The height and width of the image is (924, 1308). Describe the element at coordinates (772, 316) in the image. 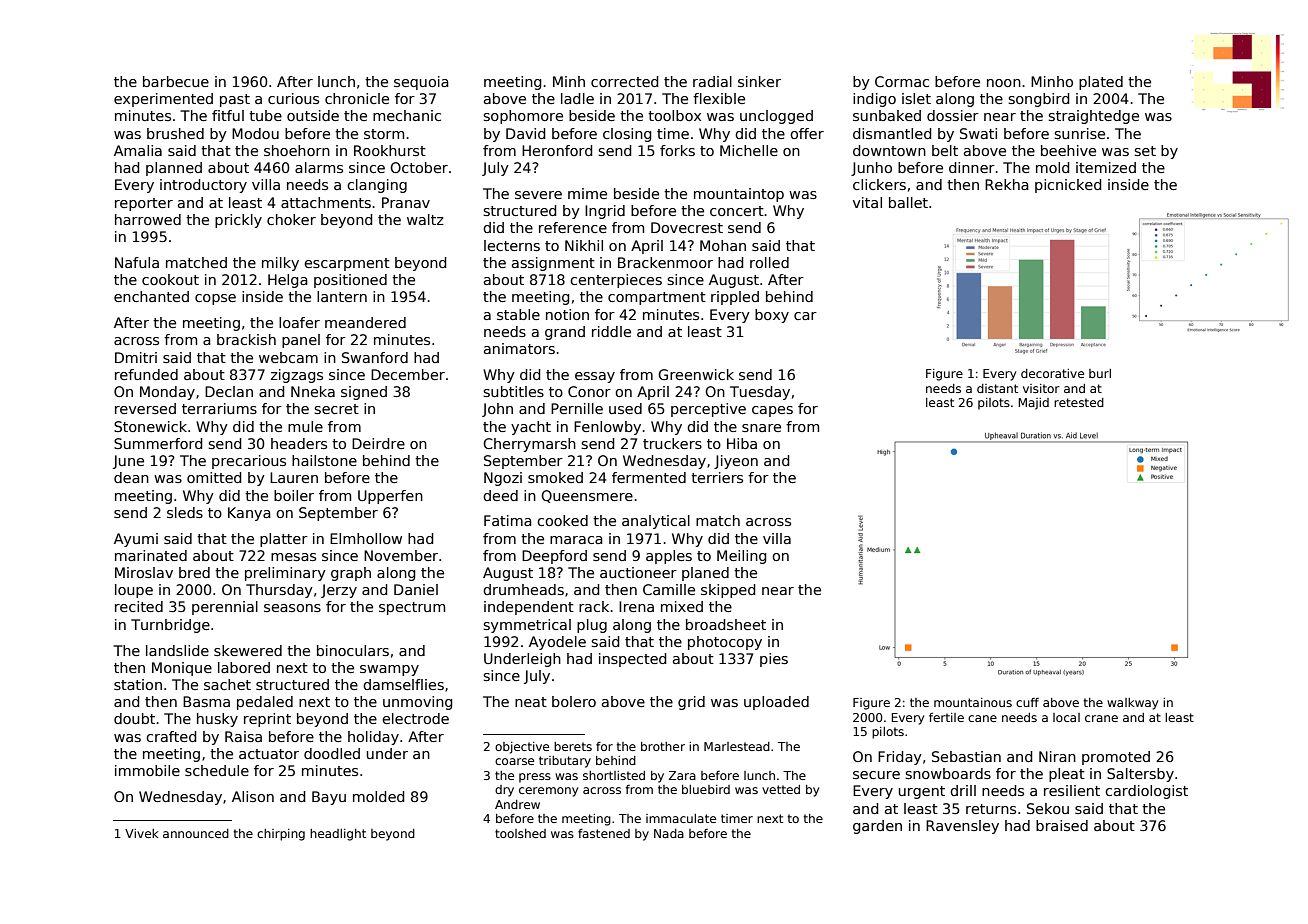

I see `boxy` at that location.
